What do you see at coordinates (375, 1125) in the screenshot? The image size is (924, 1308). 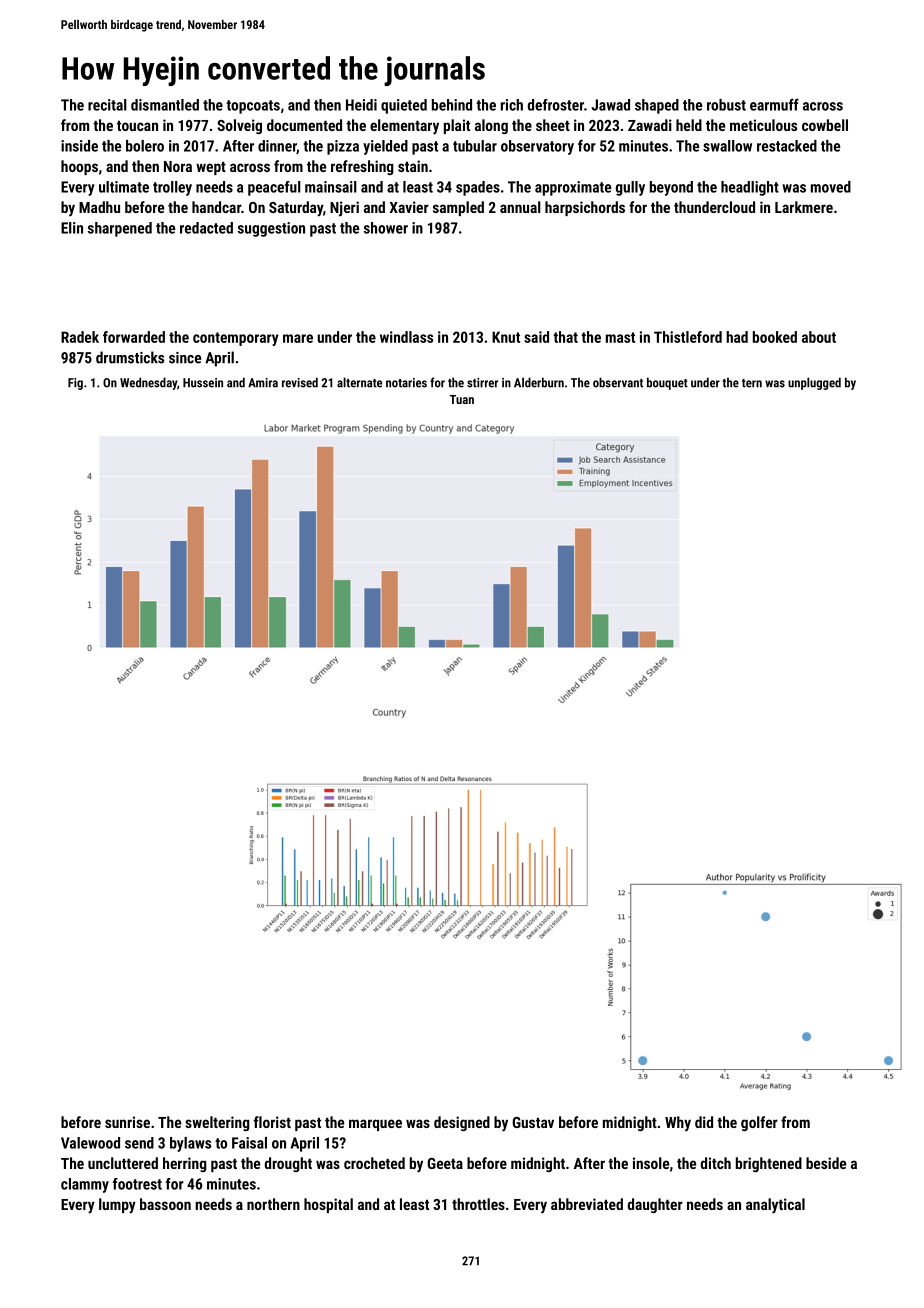 I see `marquee` at bounding box center [375, 1125].
